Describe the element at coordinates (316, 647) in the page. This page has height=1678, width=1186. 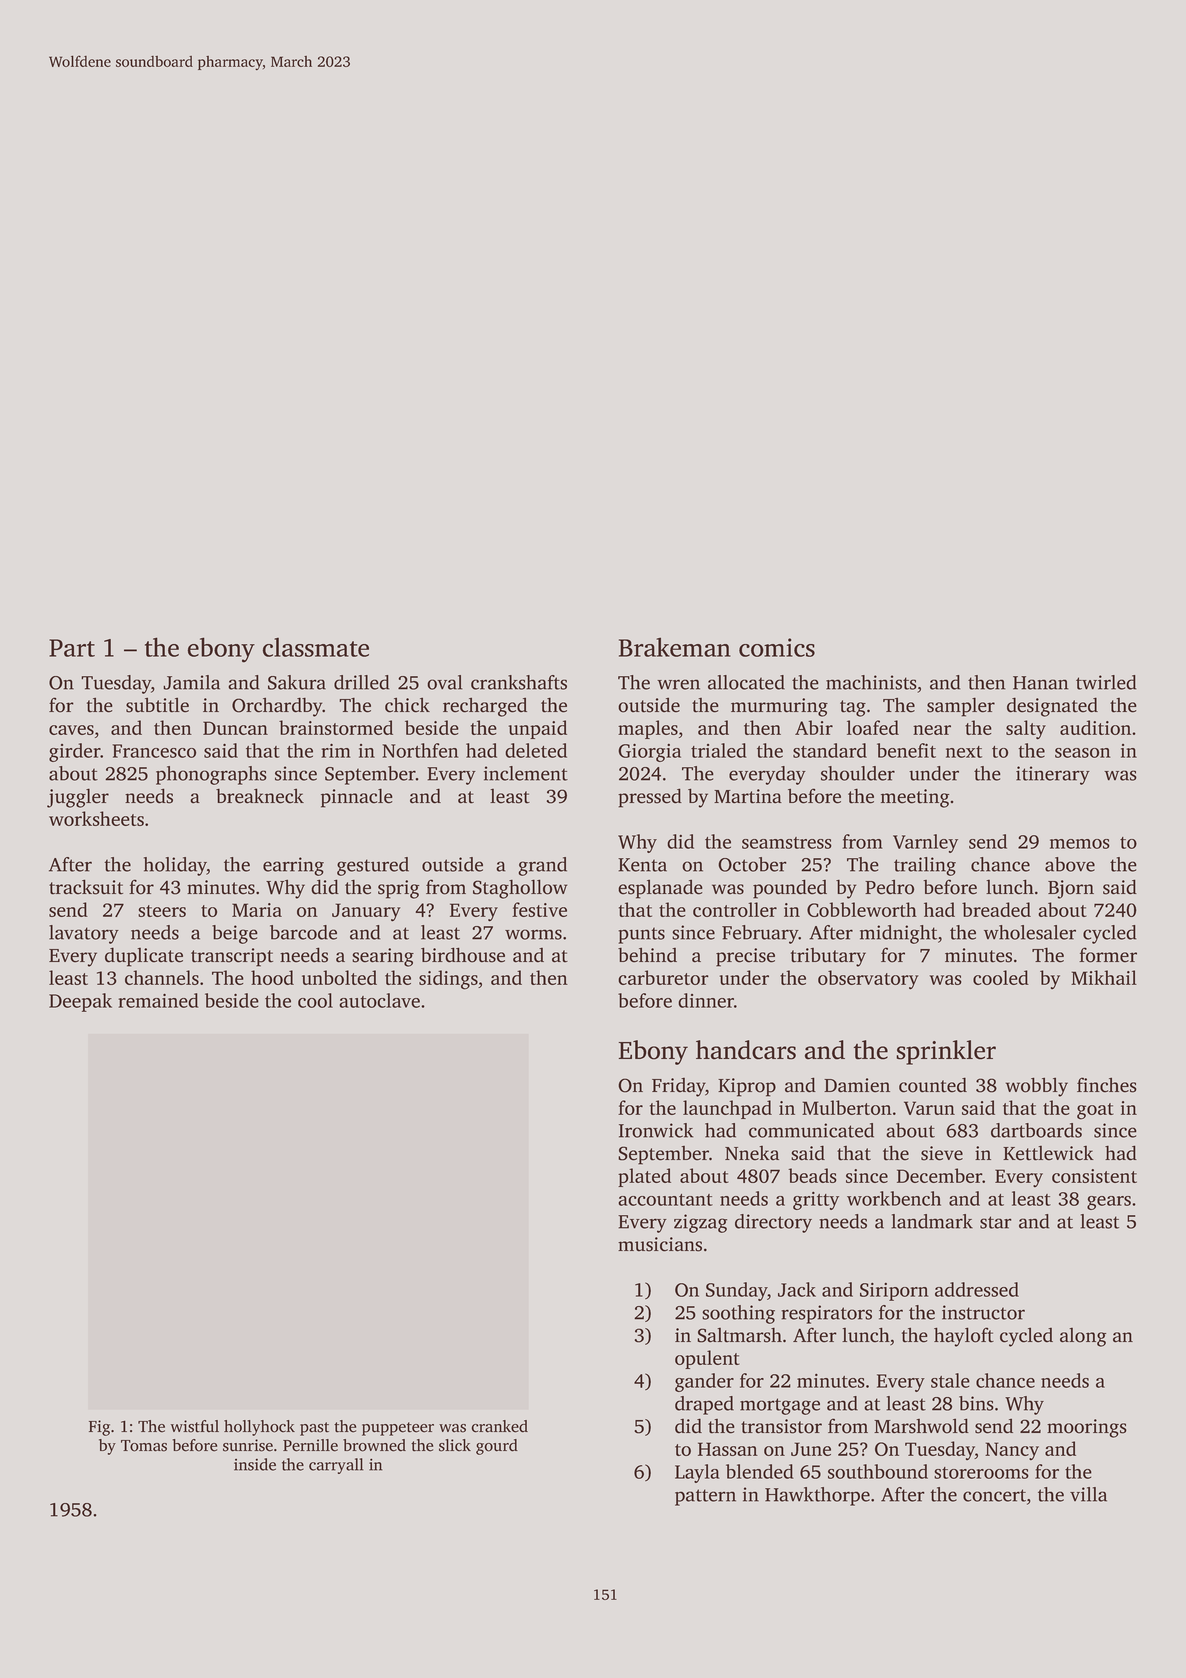
I see `classmate` at that location.
